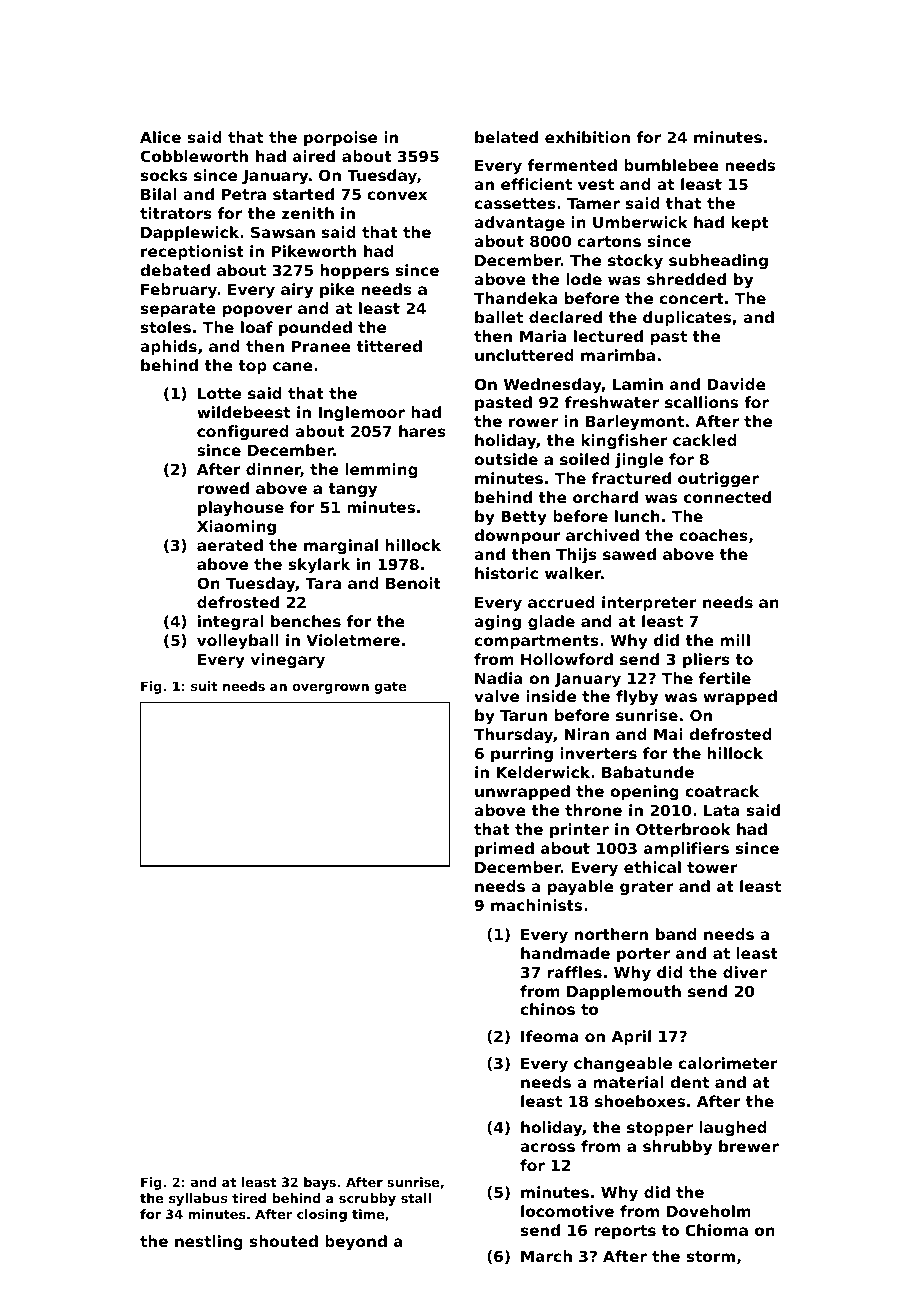 This screenshot has width=924, height=1314. Describe the element at coordinates (706, 660) in the screenshot. I see `pliers` at that location.
